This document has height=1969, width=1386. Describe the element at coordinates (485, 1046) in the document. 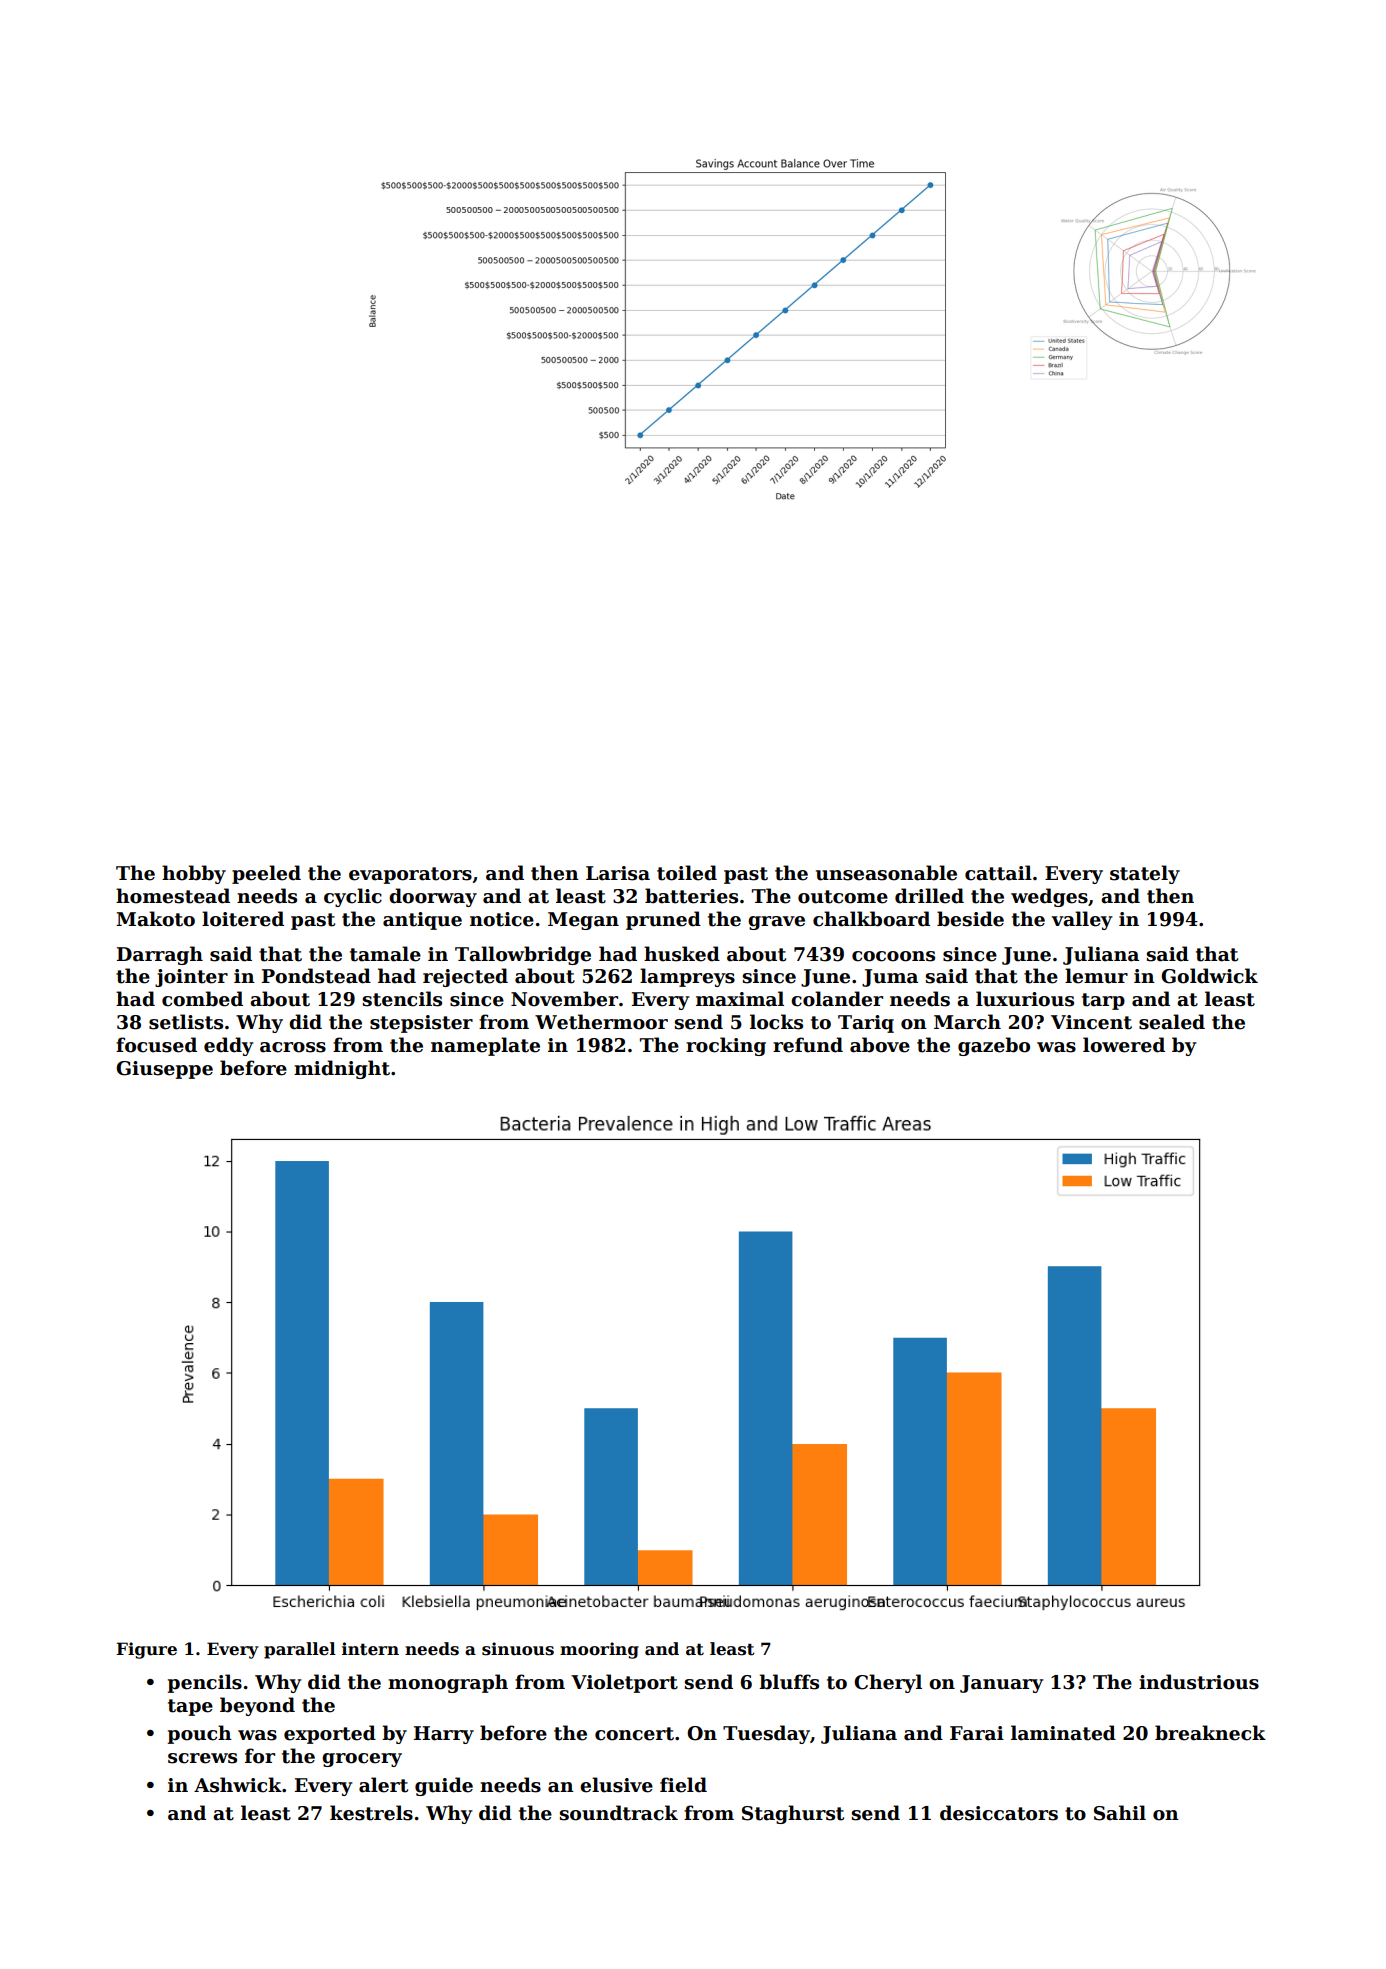

I see `nameplate` at that location.
